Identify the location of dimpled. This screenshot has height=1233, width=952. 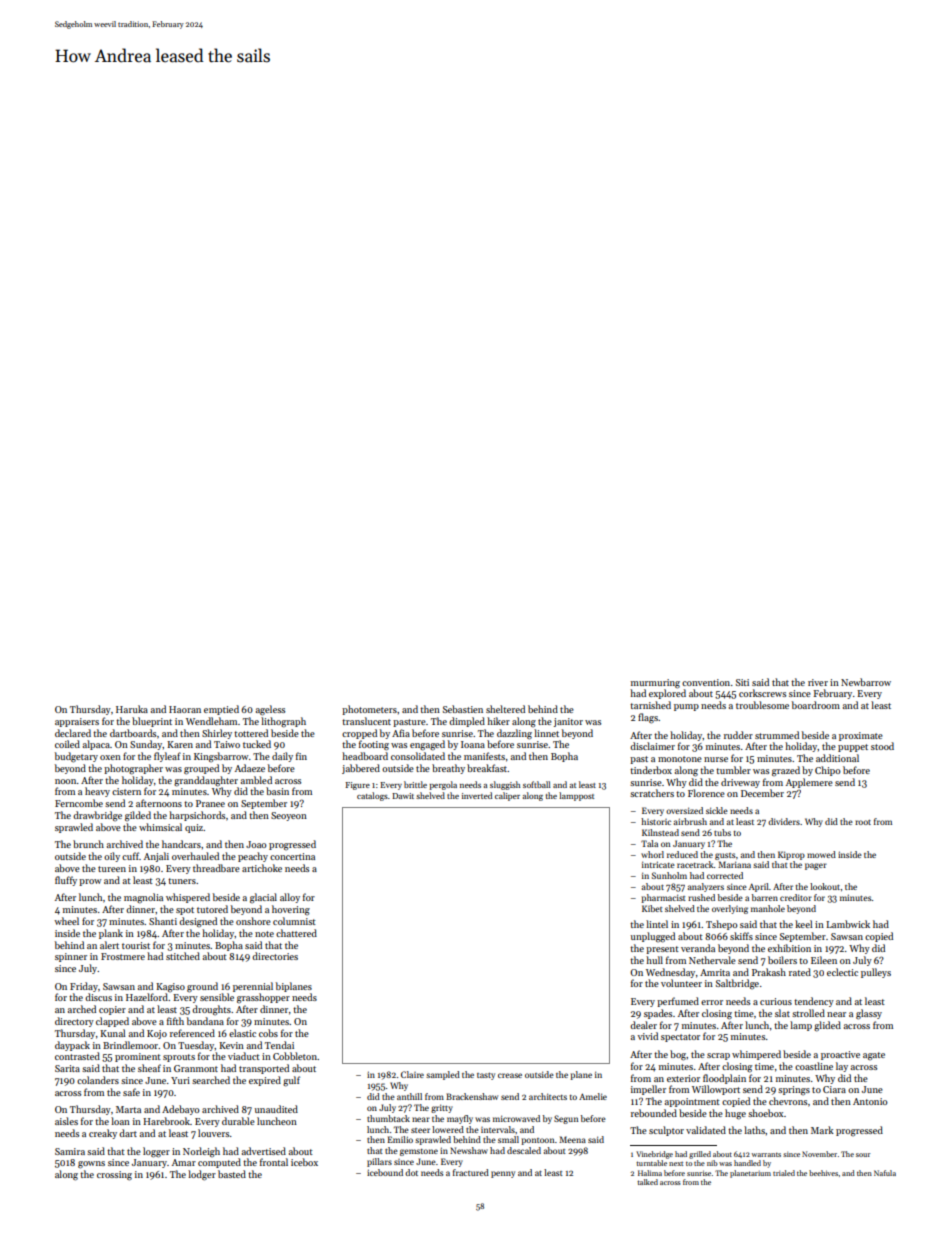
(467, 722).
